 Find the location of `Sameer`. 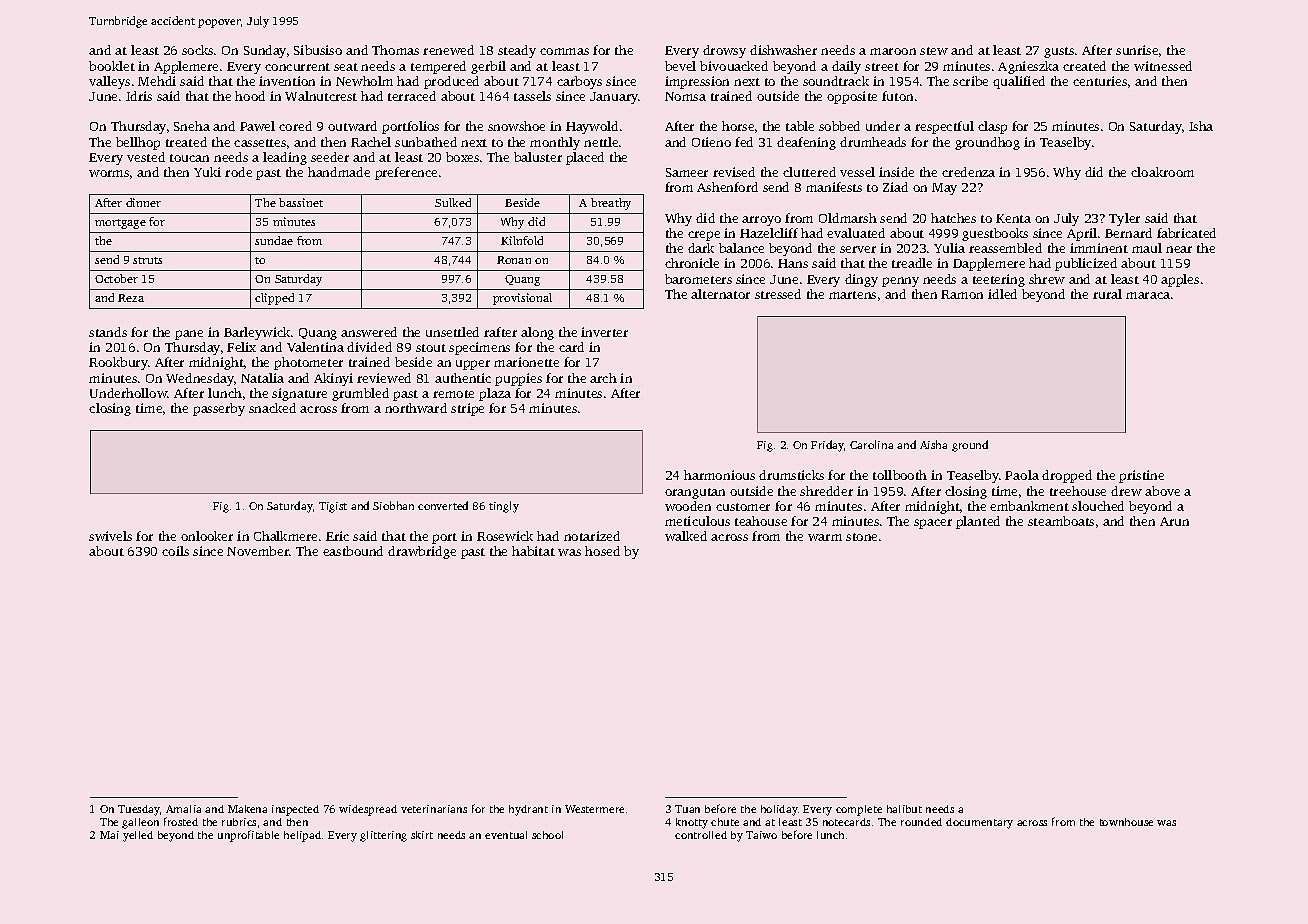

Sameer is located at coordinates (687, 172).
